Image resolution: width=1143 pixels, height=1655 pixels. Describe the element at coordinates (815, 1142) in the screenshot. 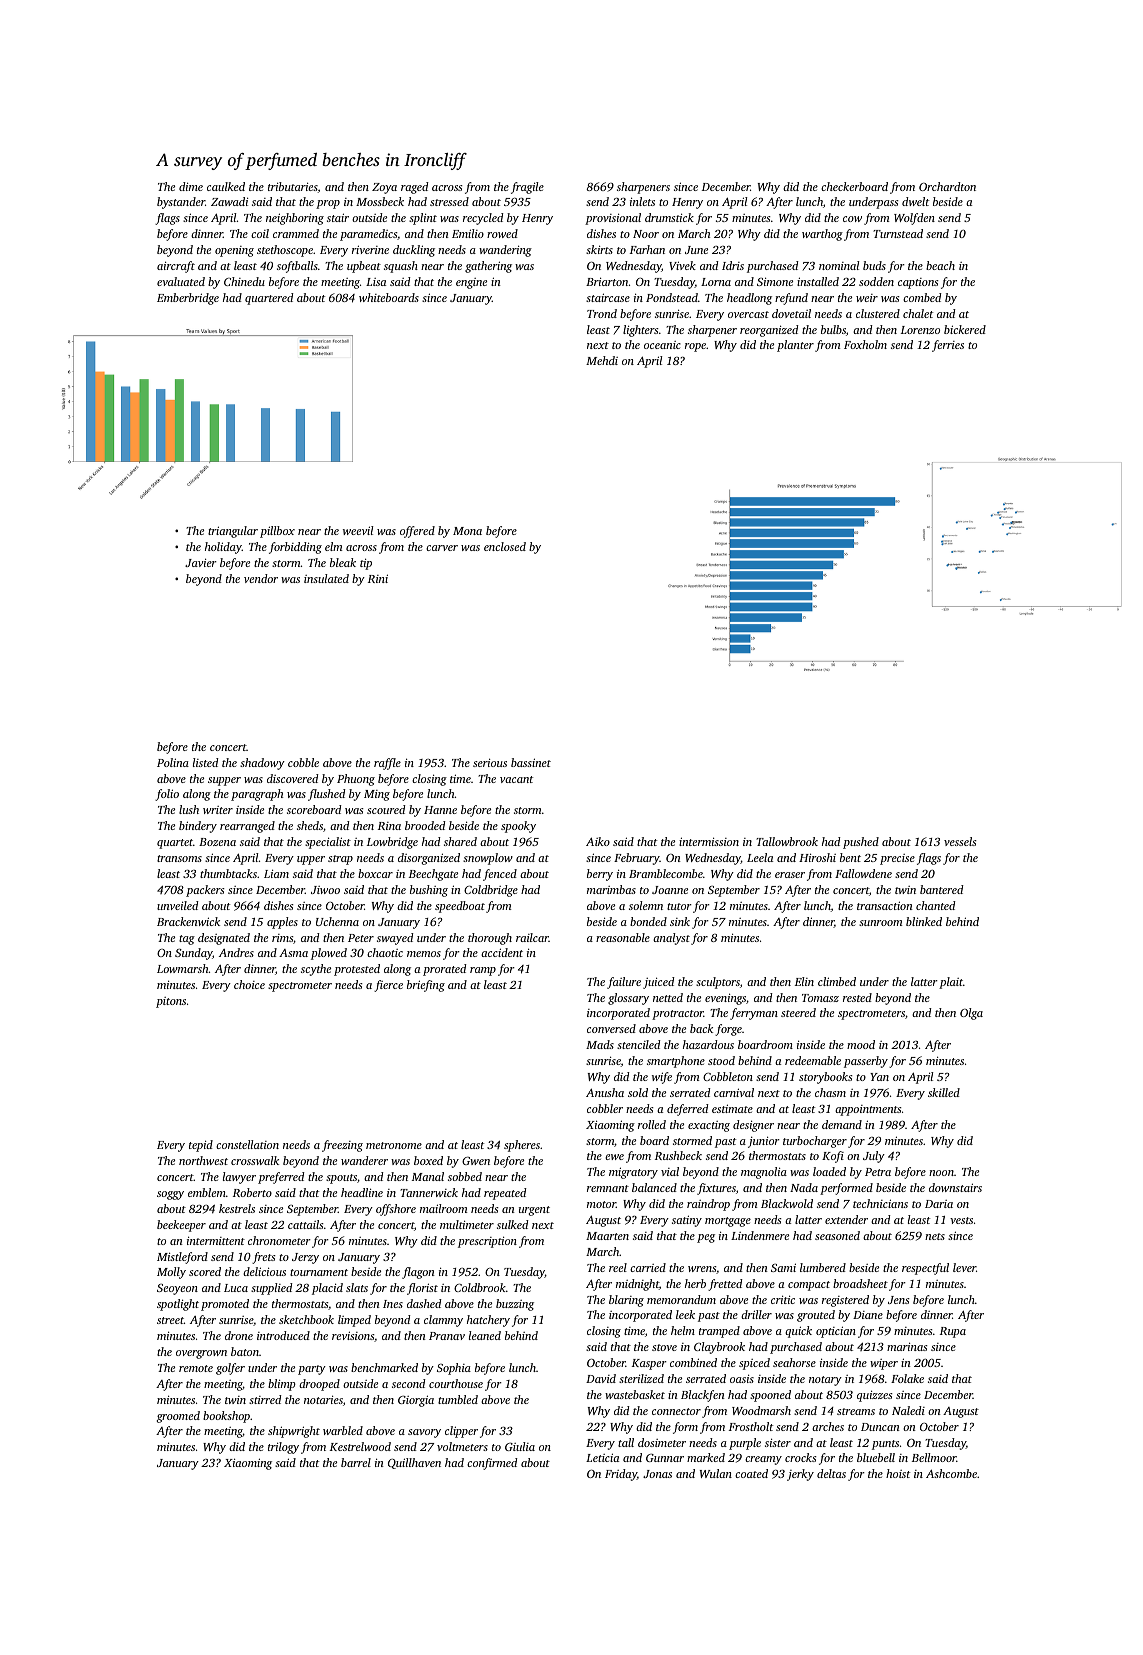

I see `turbocharger` at that location.
